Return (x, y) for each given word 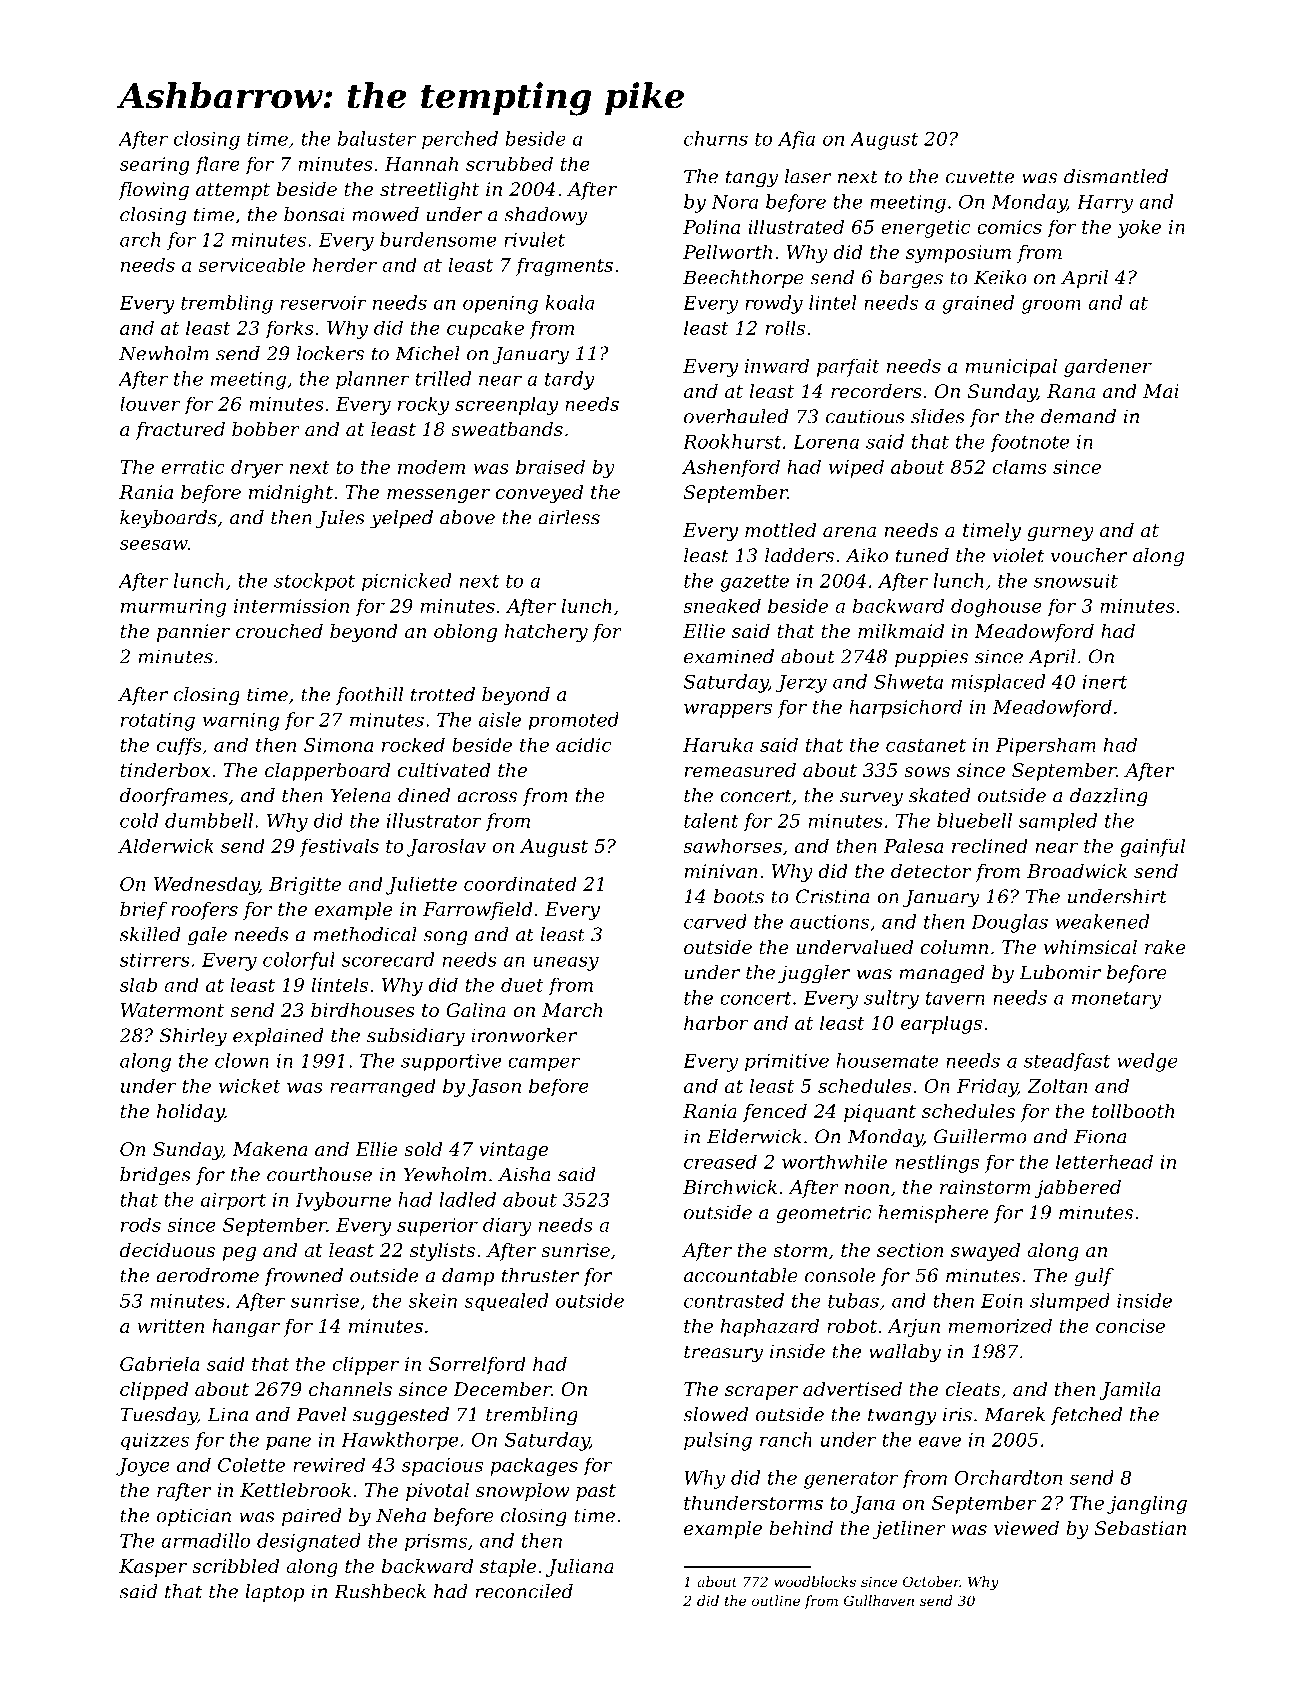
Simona (339, 745)
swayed (985, 1252)
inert (1105, 682)
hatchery (546, 633)
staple (508, 1568)
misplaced (999, 683)
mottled (780, 530)
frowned (303, 1277)
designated (309, 1542)
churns (716, 138)
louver (150, 403)
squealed (506, 1302)
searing (155, 166)
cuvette (980, 177)
